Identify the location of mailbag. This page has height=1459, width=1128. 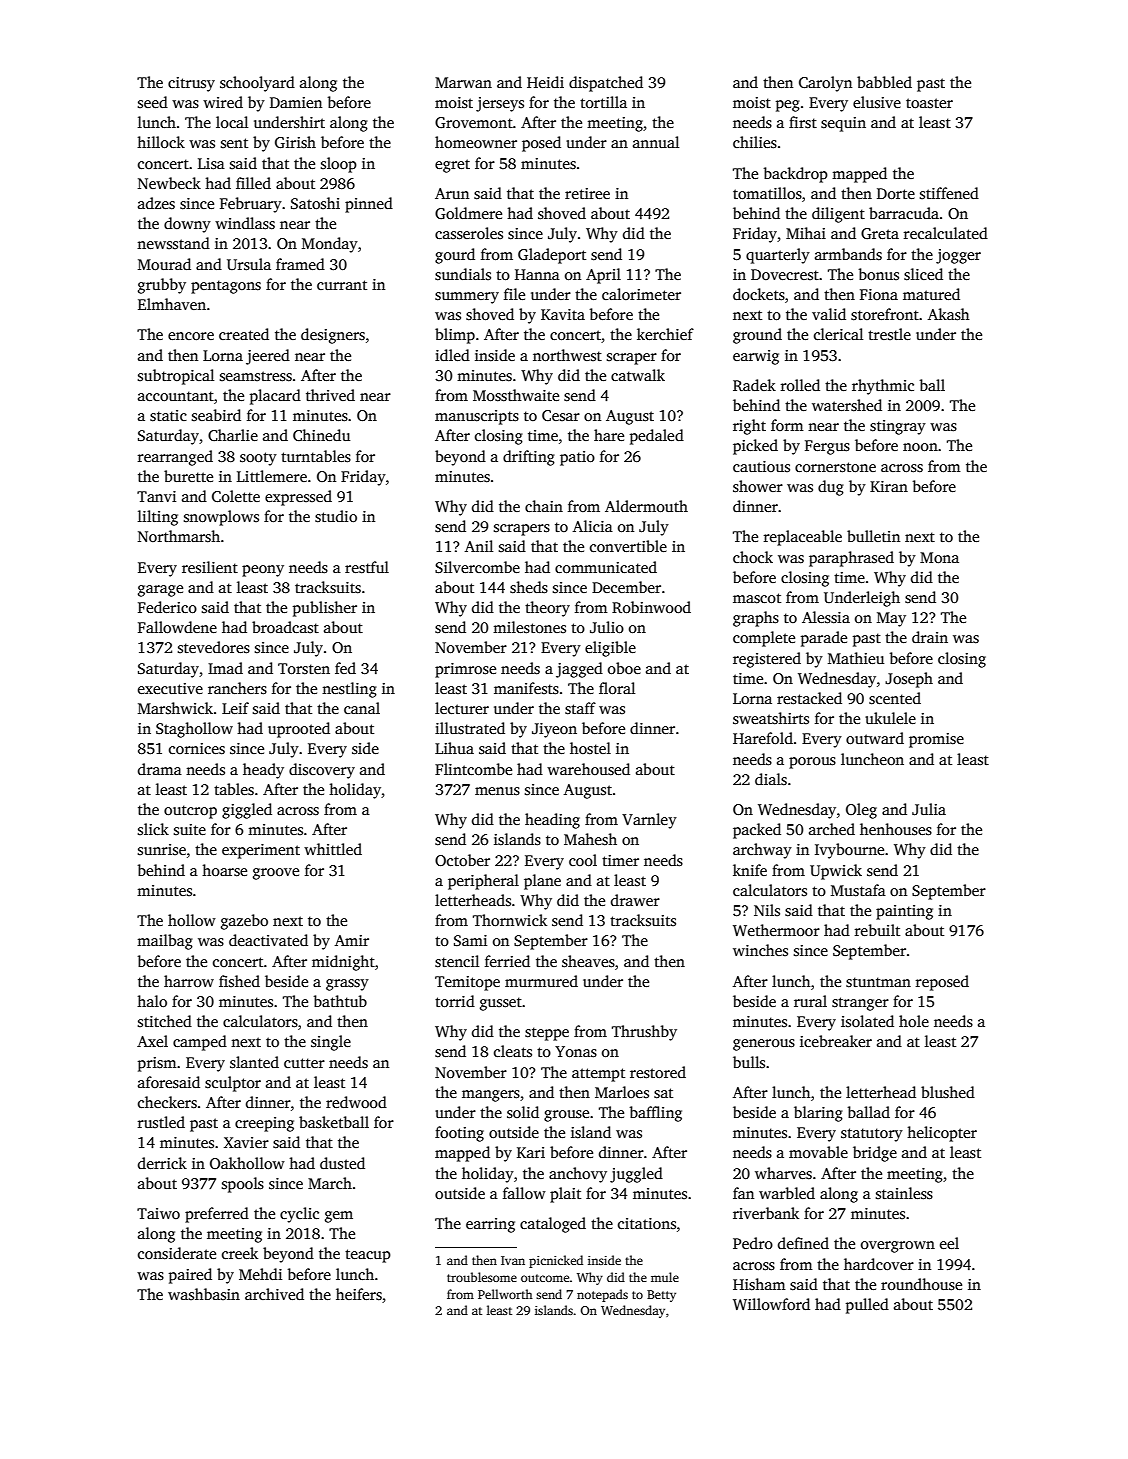
(165, 942).
